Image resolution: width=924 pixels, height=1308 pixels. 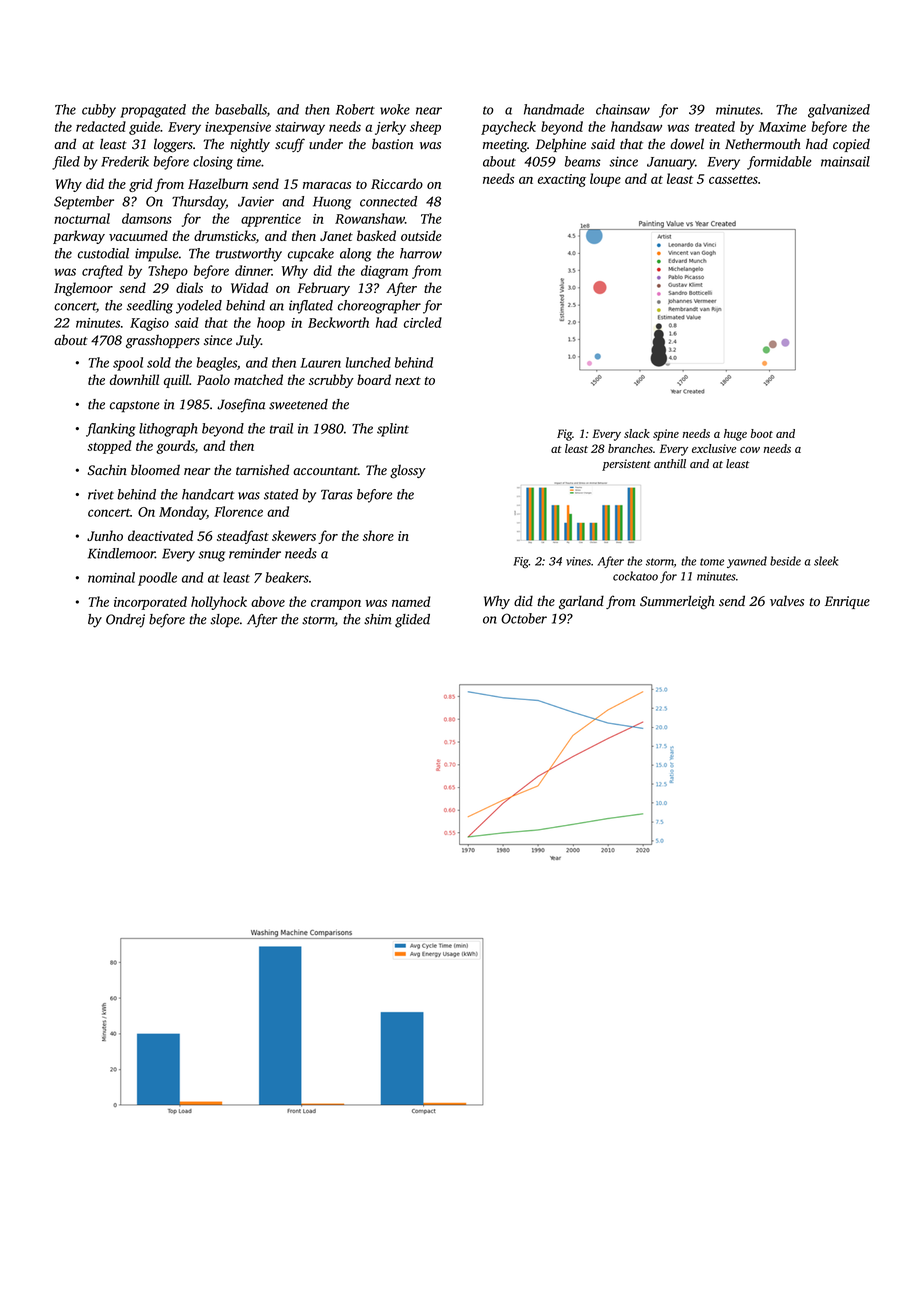 I want to click on filed, so click(x=66, y=163).
